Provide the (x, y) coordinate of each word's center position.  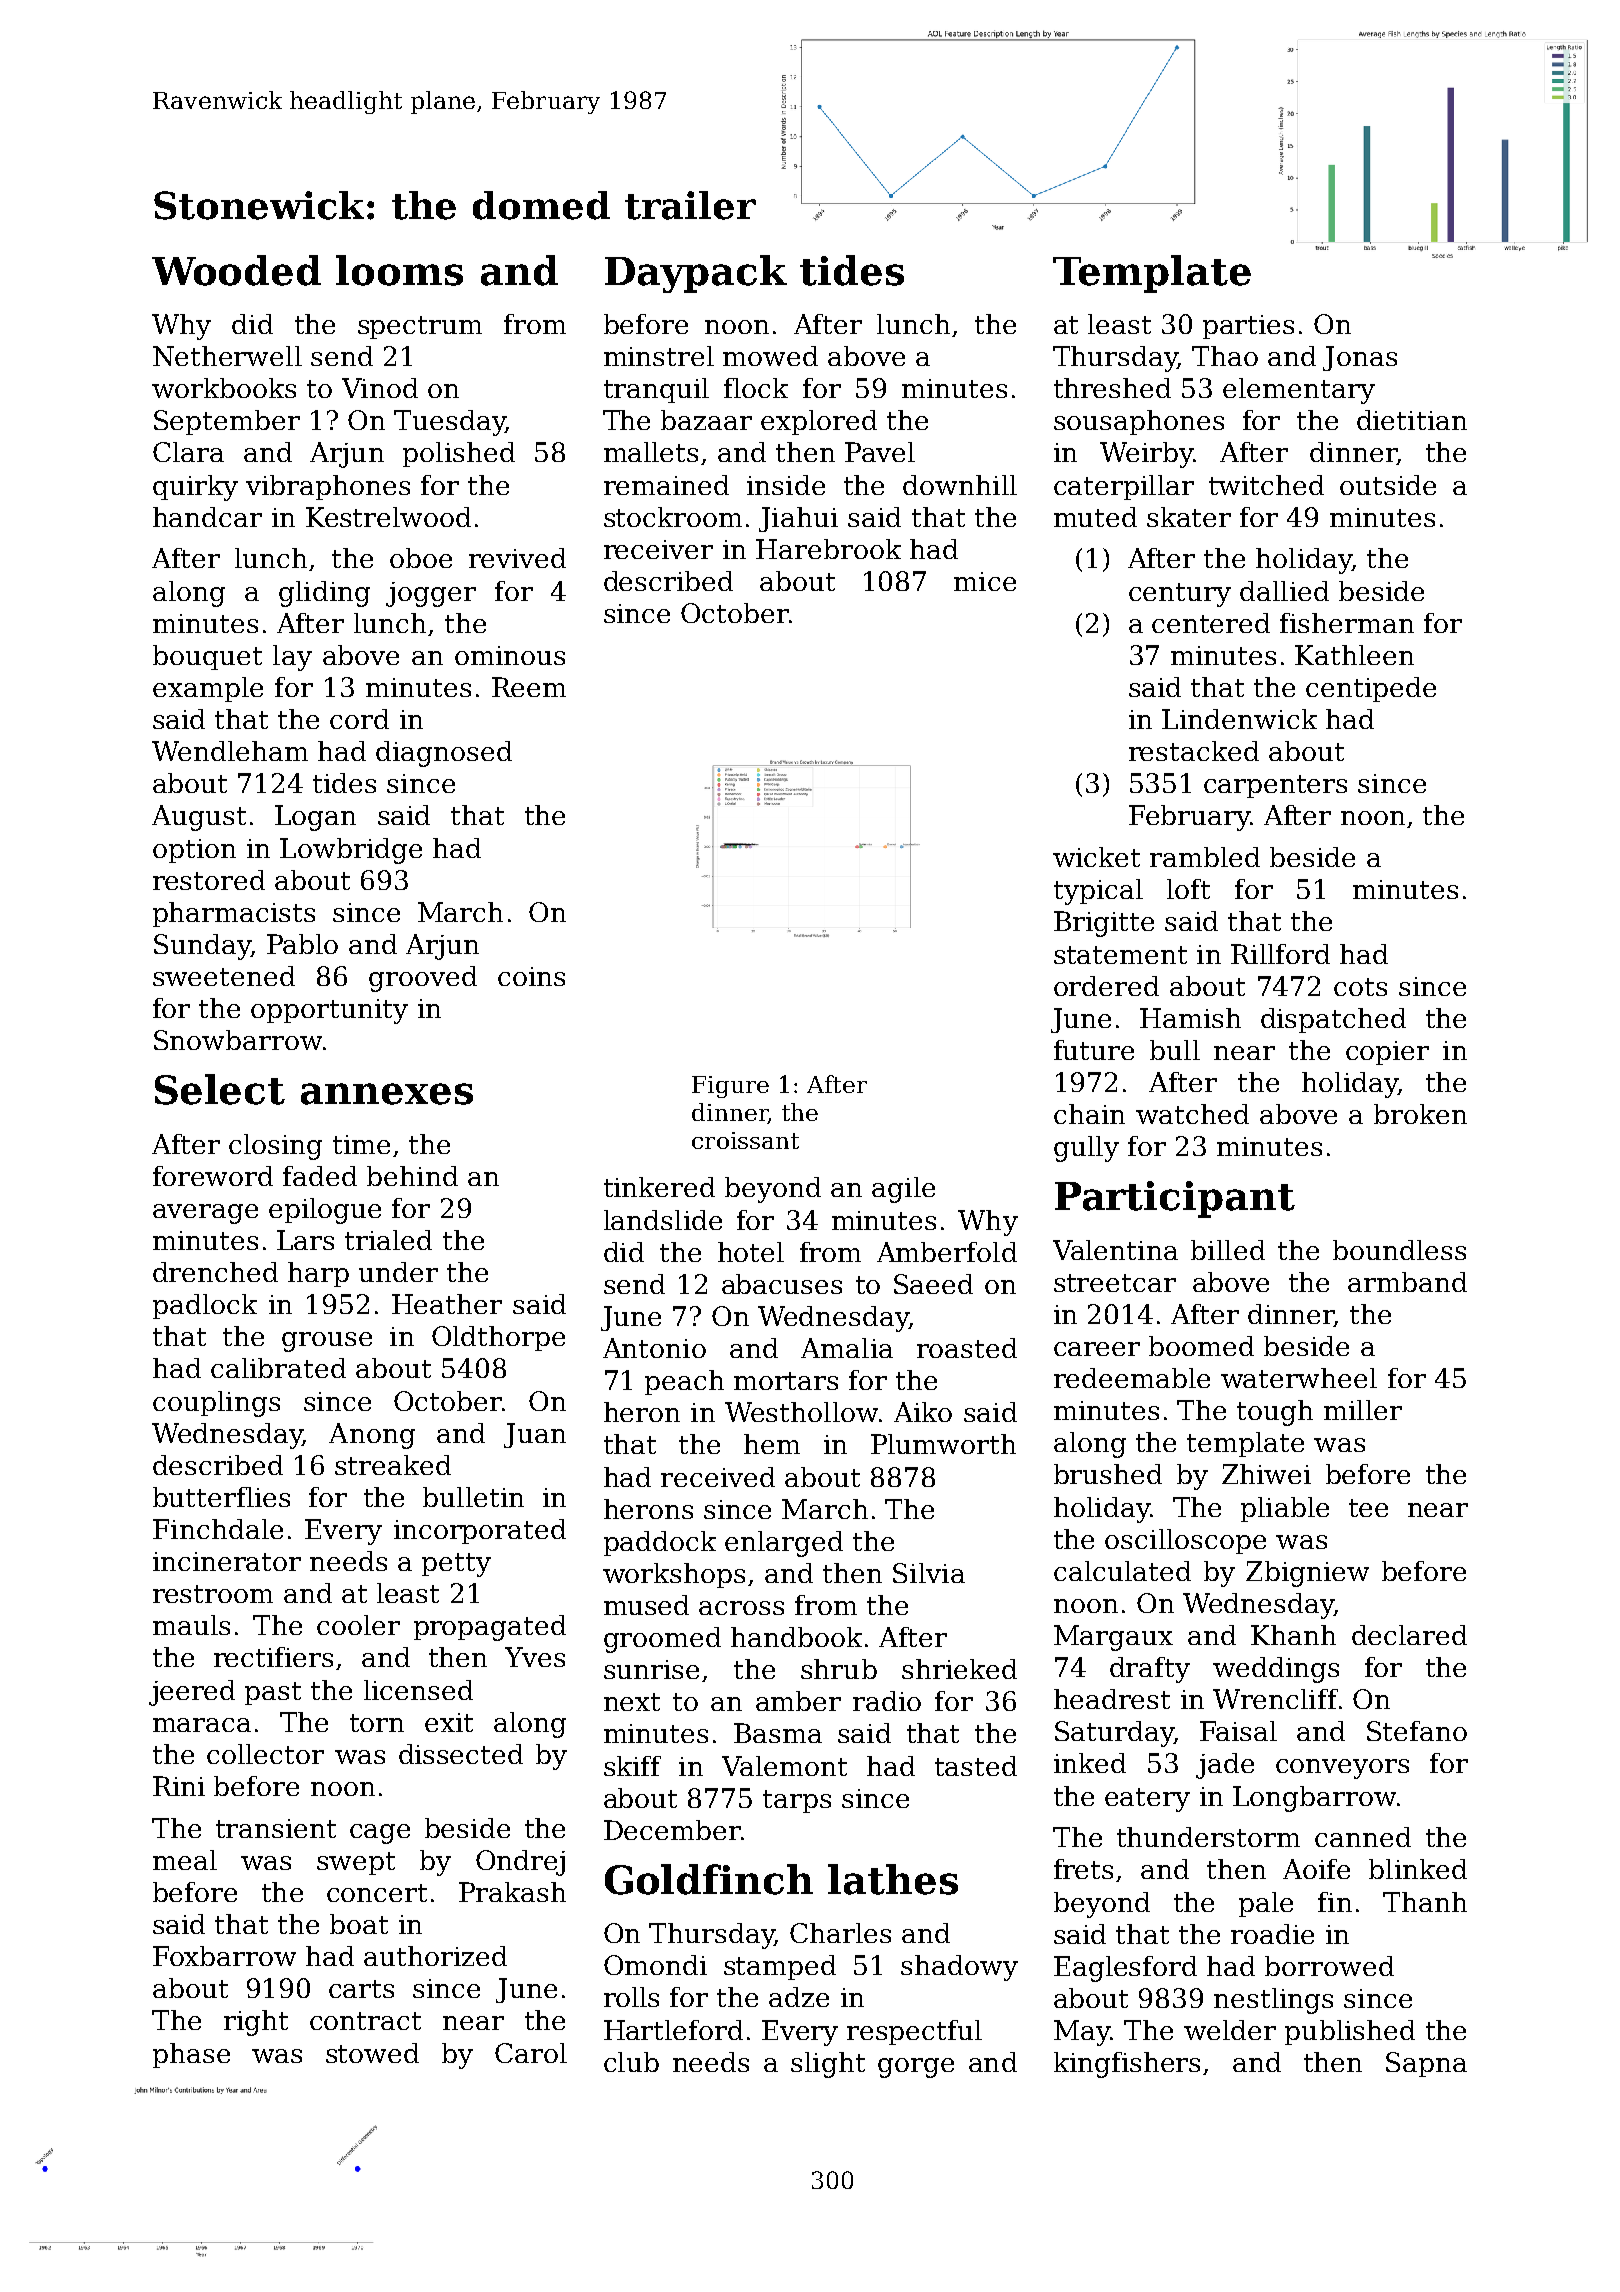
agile (903, 1190)
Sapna (1426, 2064)
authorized (435, 1956)
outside (1388, 485)
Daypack (696, 274)
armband (1407, 1282)
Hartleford (673, 2030)
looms (399, 270)
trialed (388, 1240)
